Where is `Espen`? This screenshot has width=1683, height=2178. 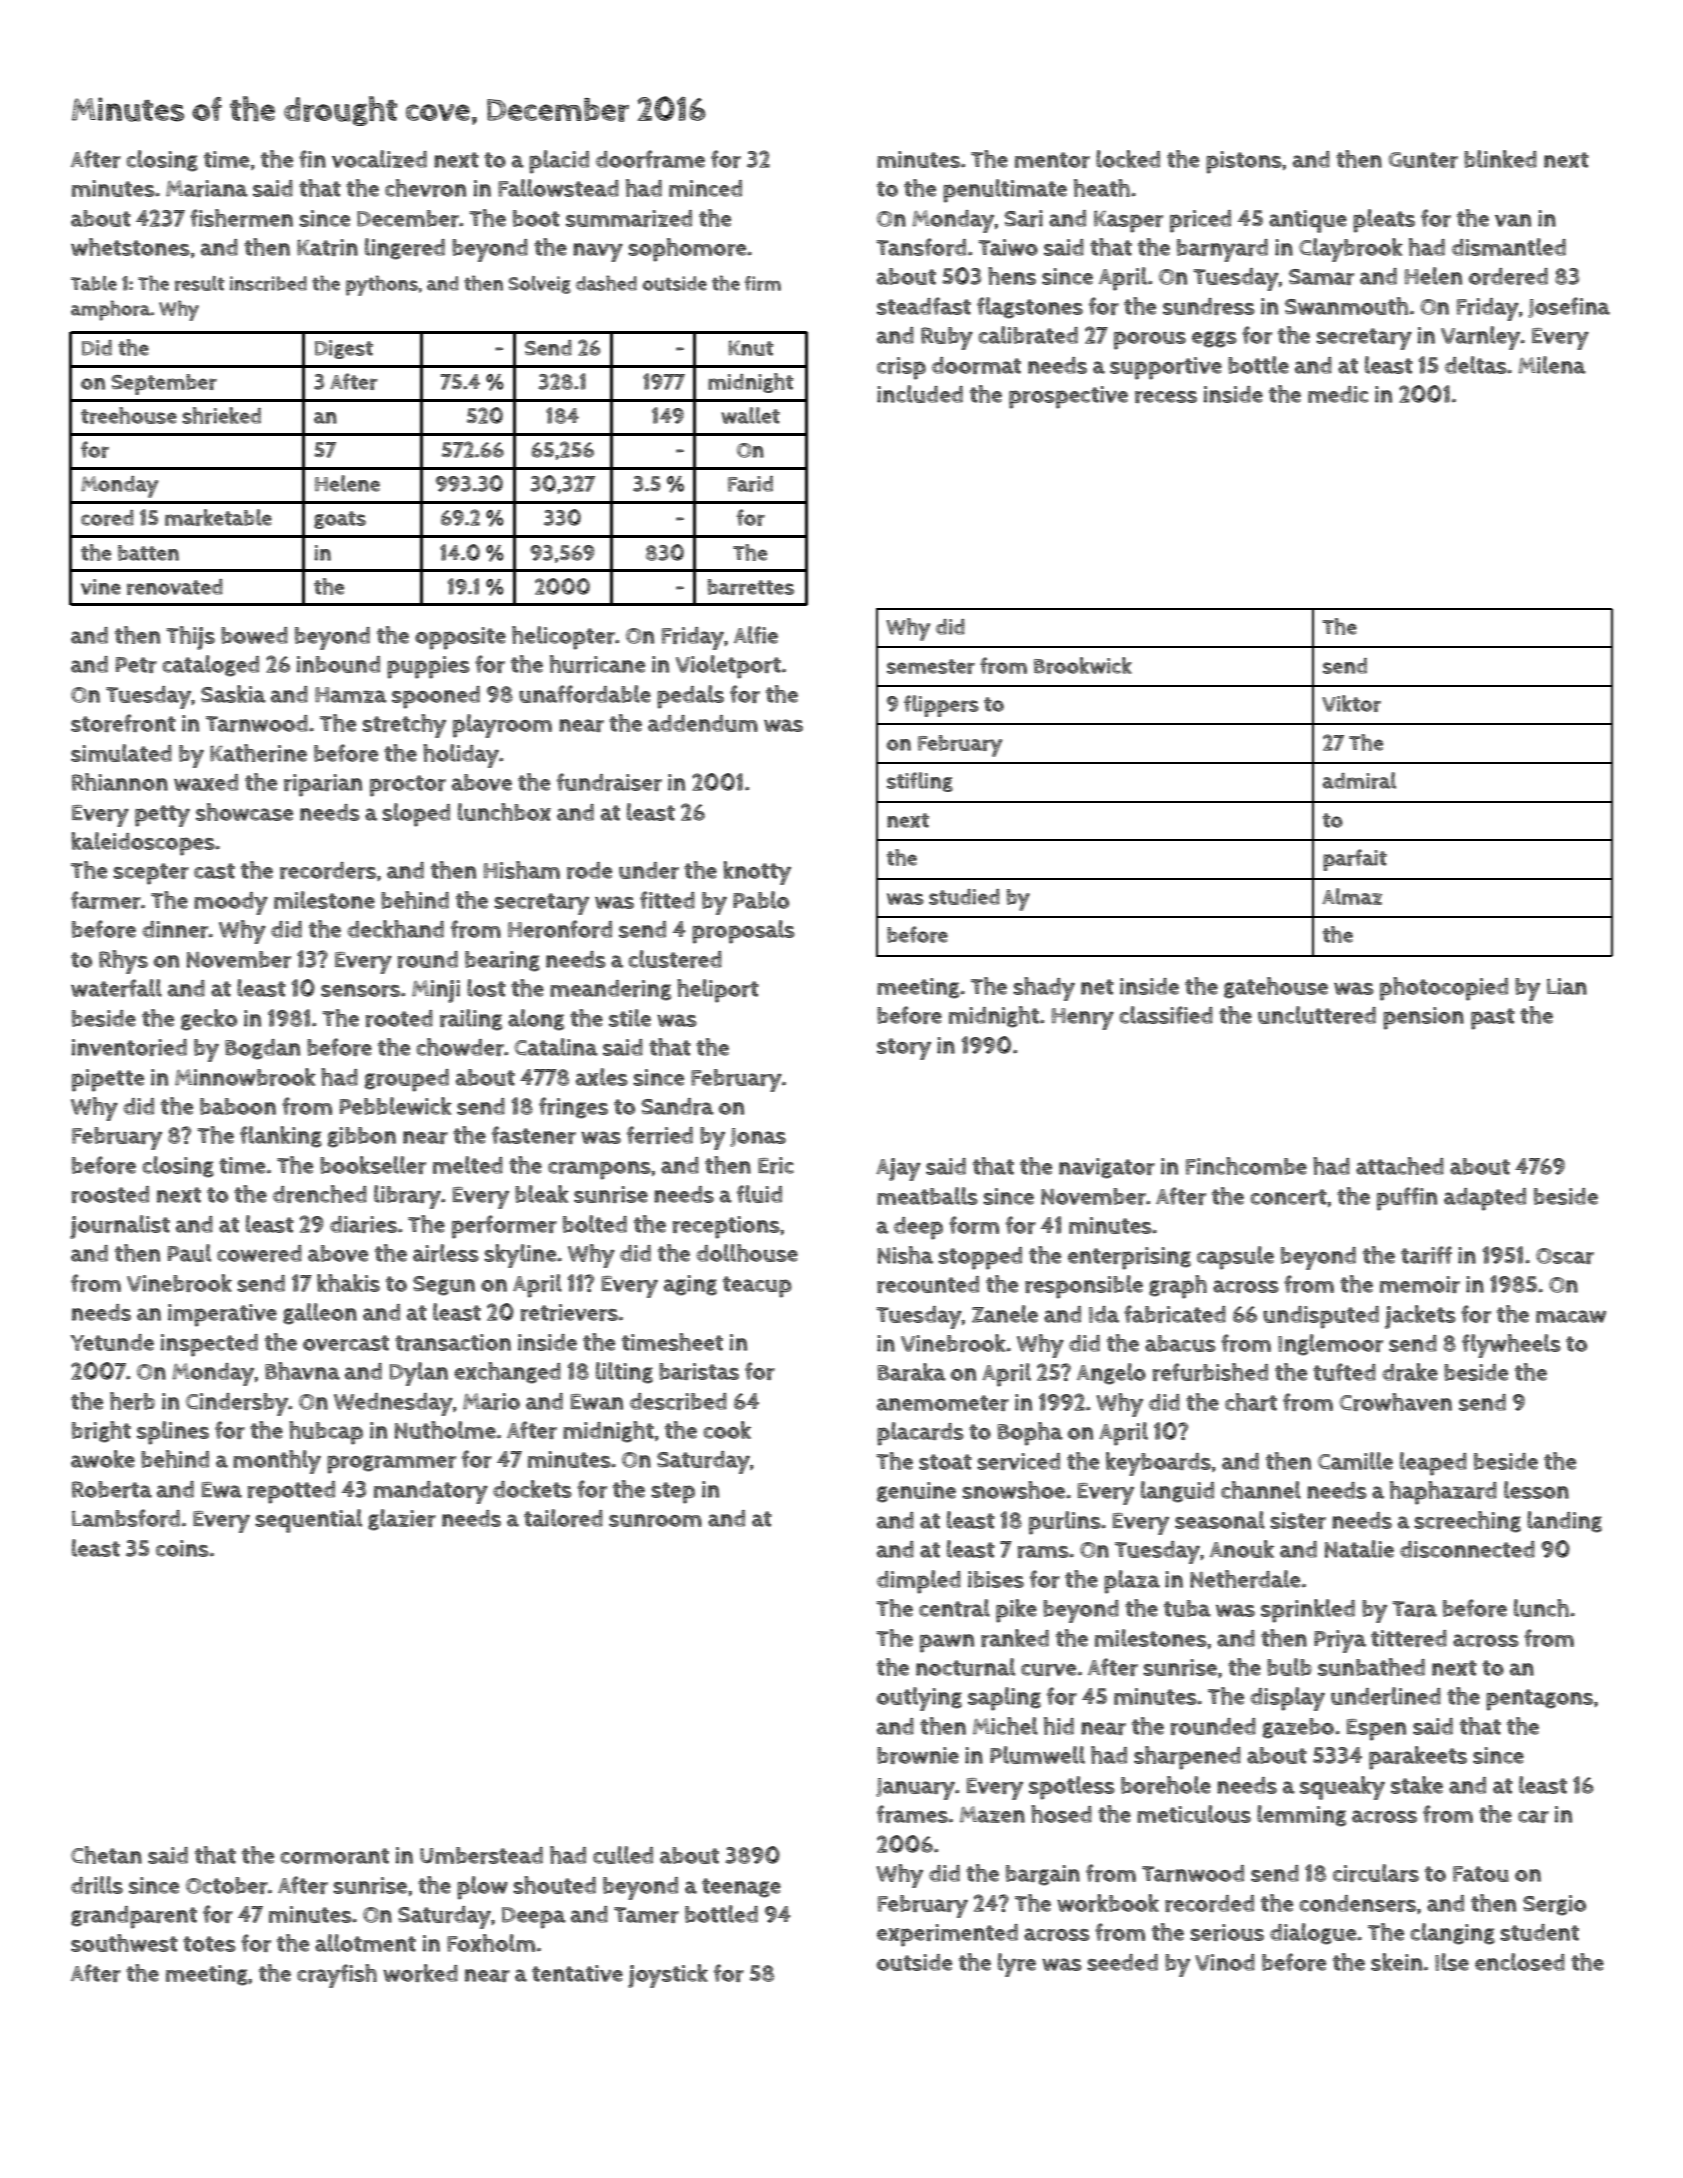
Espen is located at coordinates (1376, 1730).
